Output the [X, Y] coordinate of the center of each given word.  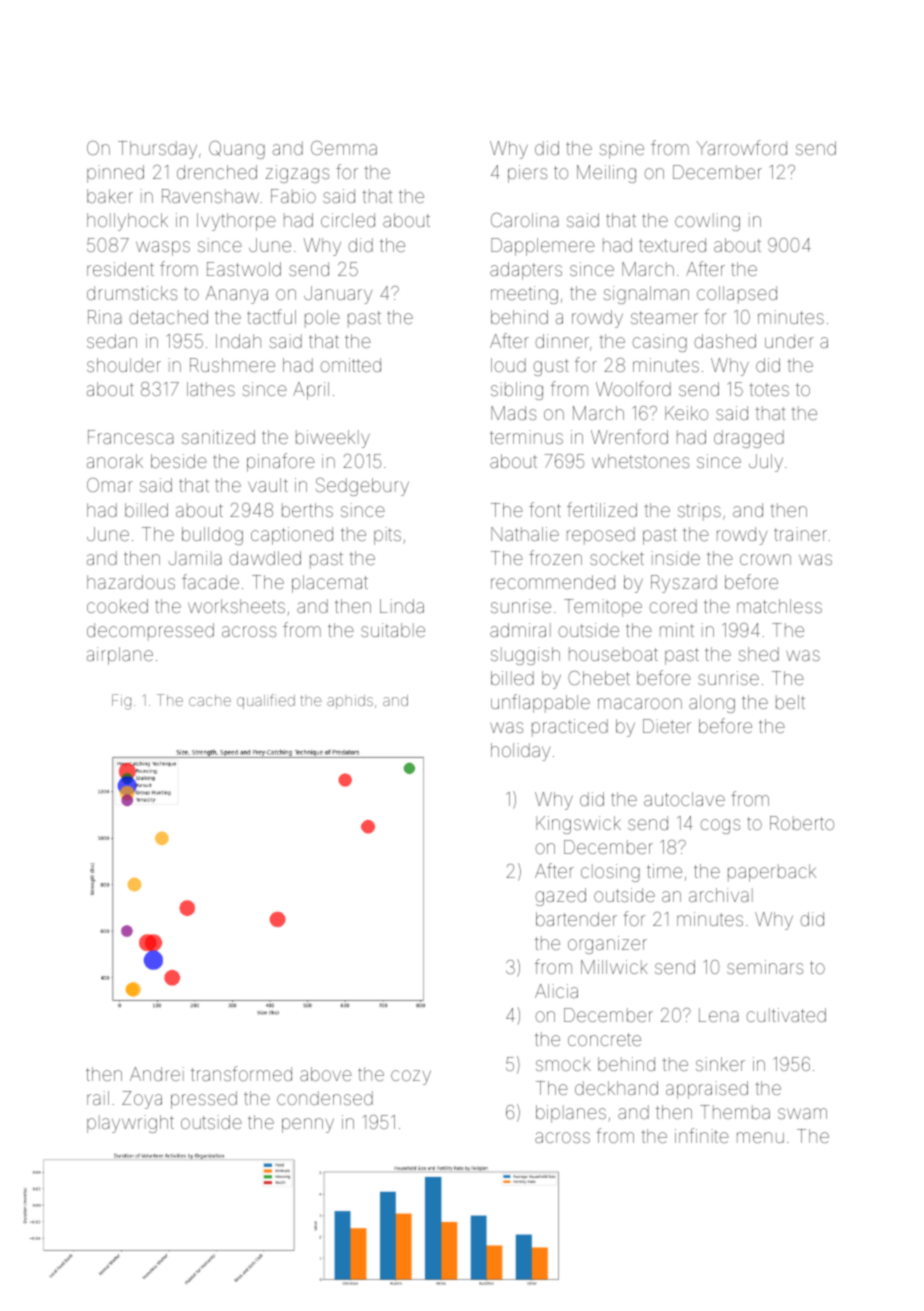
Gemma [344, 148]
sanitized [218, 437]
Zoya [142, 1100]
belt [790, 702]
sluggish [525, 656]
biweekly [333, 439]
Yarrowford [741, 147]
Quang [237, 150]
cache [210, 700]
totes [769, 389]
